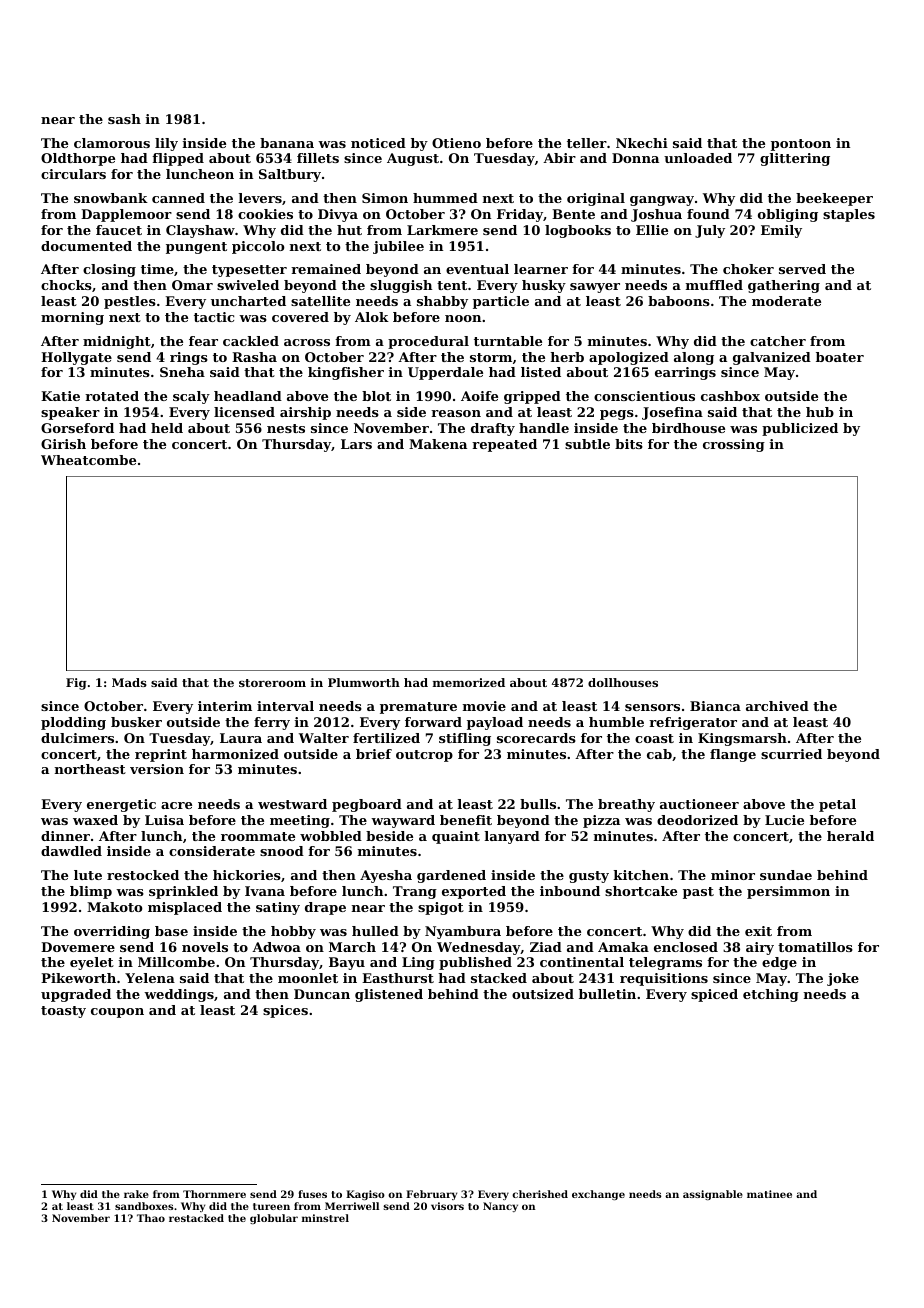 This page has width=924, height=1308. I want to click on Fig, so click(76, 684).
